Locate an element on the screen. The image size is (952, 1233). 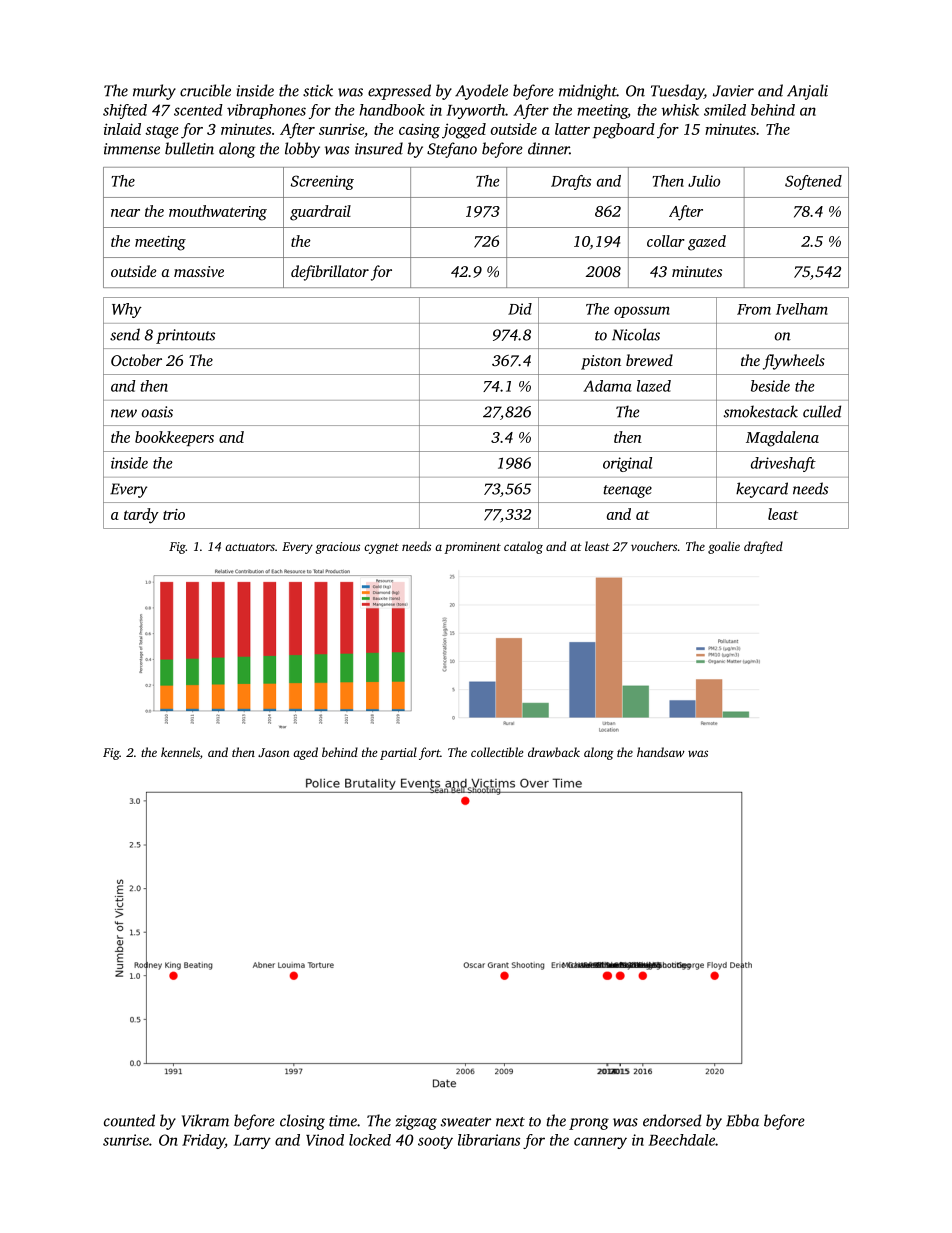
gazed is located at coordinates (707, 243).
